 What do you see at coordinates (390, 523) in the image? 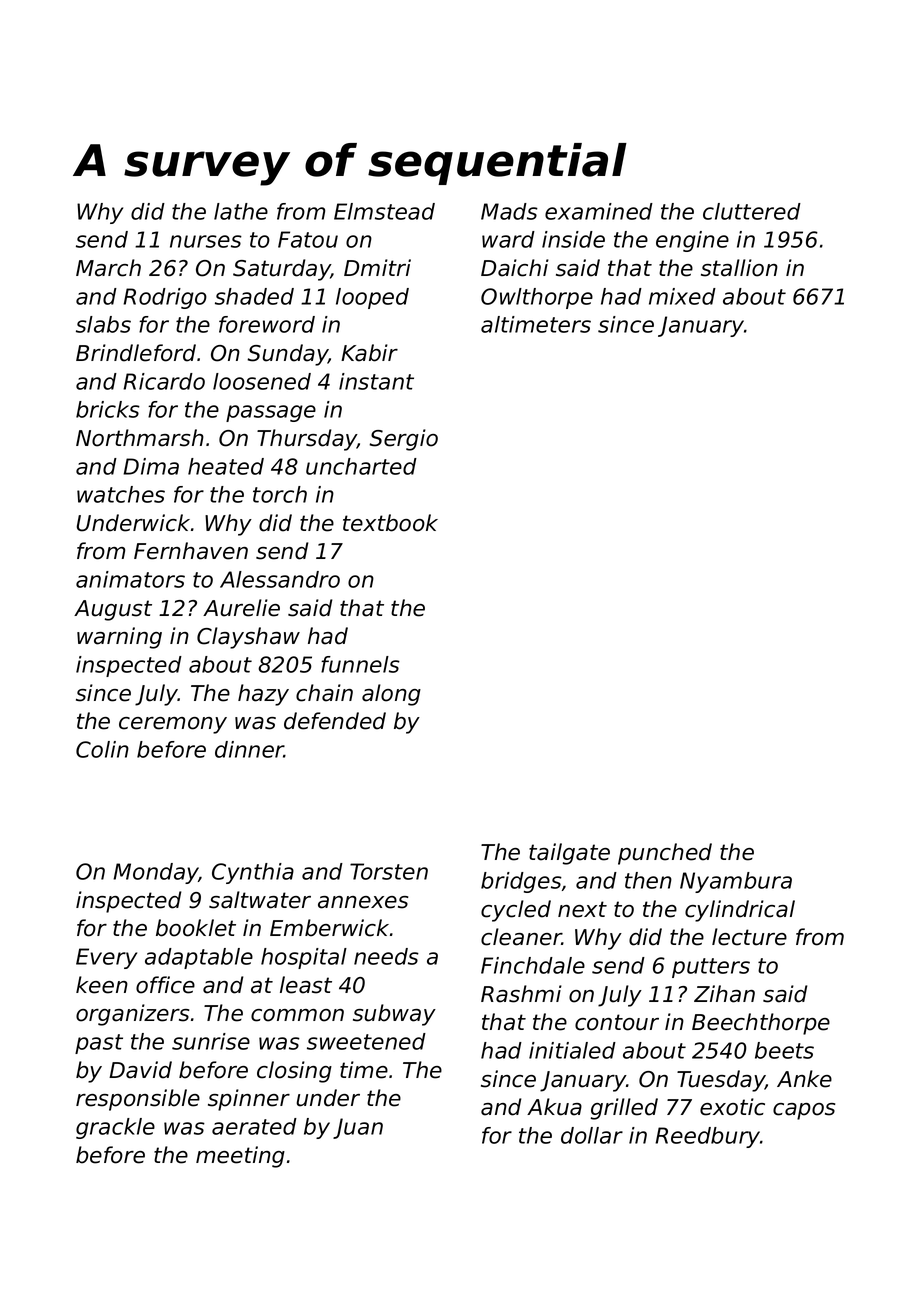
I see `textbook` at bounding box center [390, 523].
